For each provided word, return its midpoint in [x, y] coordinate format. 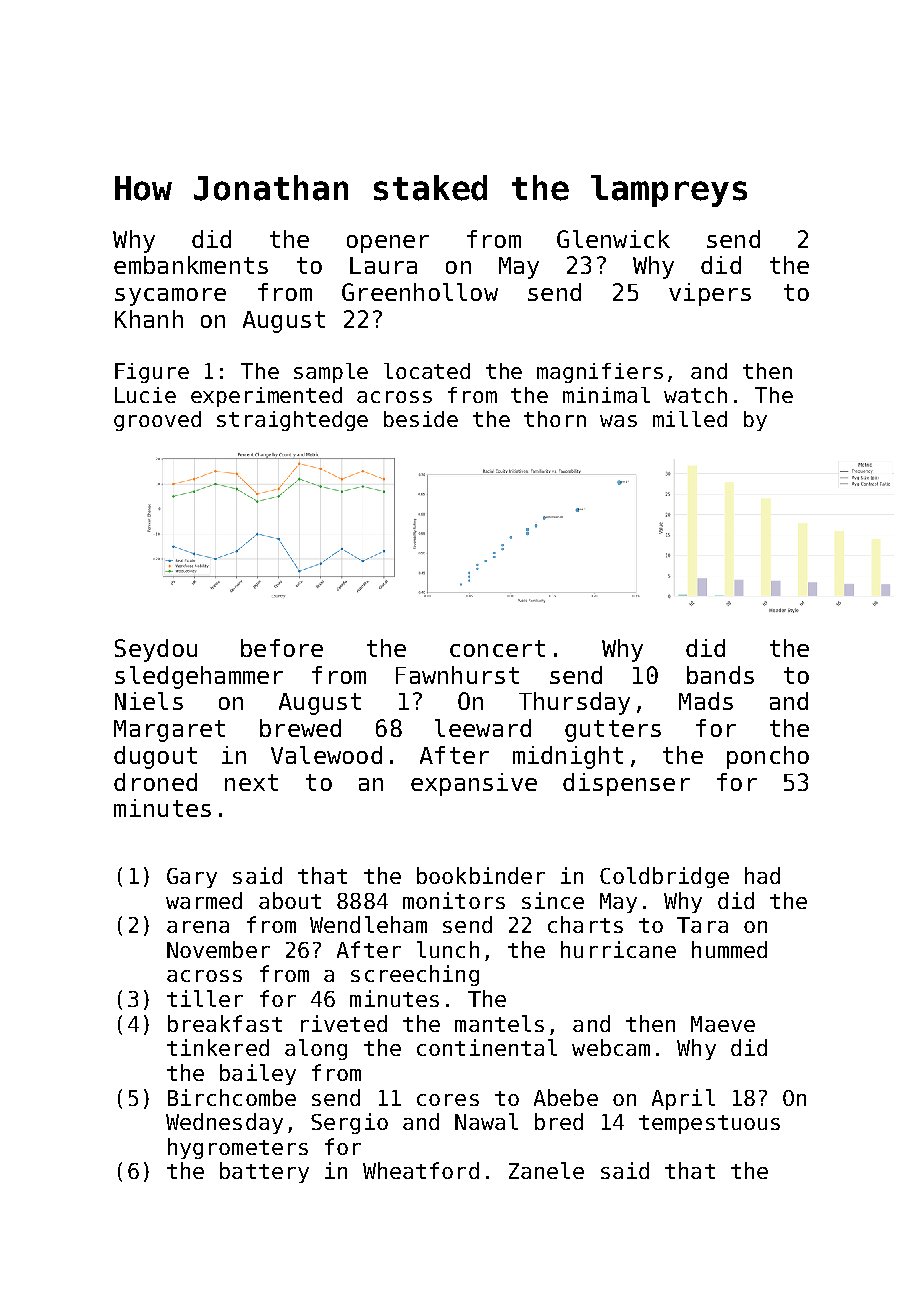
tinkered [218, 1047]
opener [388, 244]
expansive [474, 784]
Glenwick [613, 239]
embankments [191, 265]
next [251, 782]
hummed [729, 949]
